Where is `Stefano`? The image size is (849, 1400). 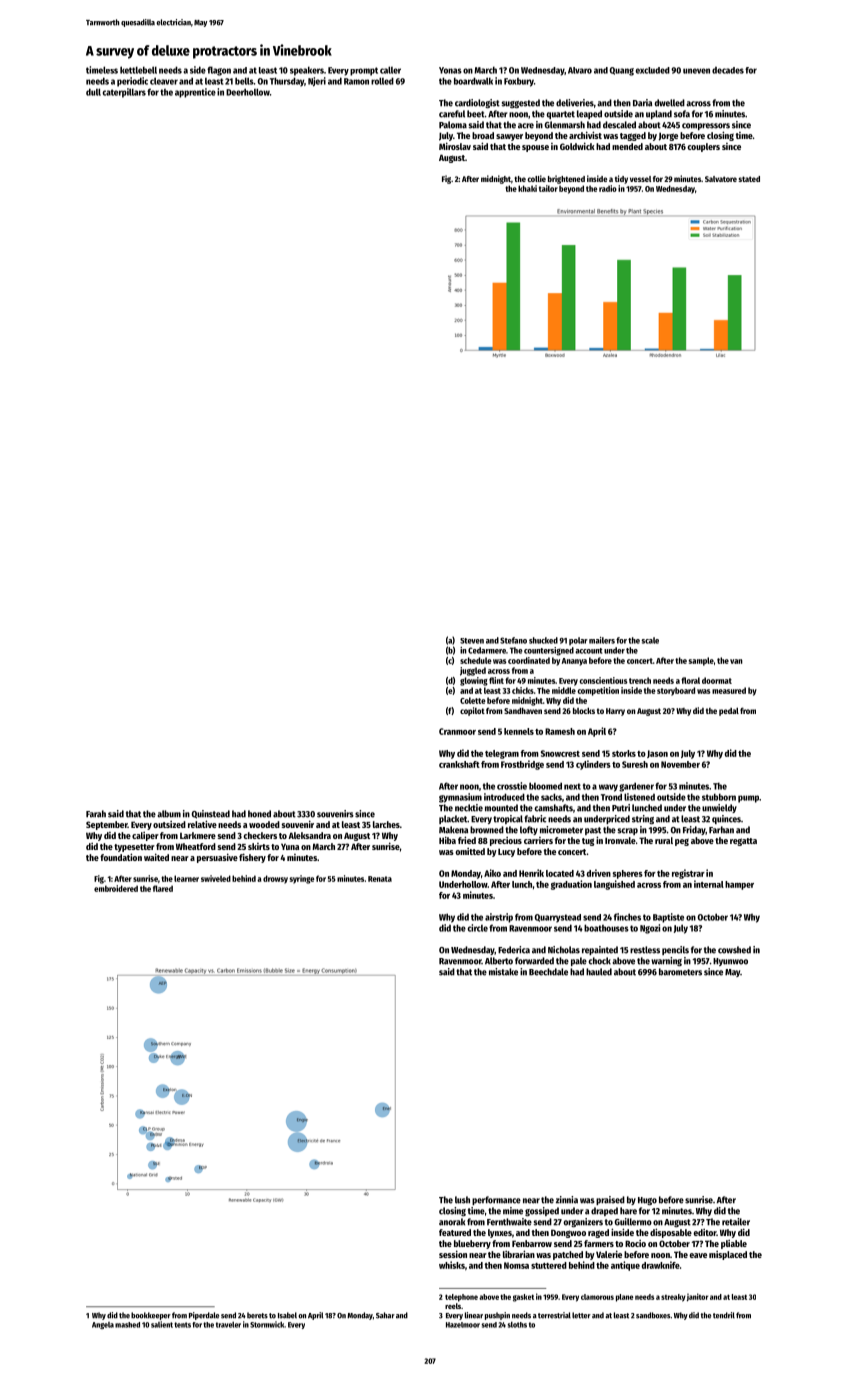
Stefano is located at coordinates (513, 640).
